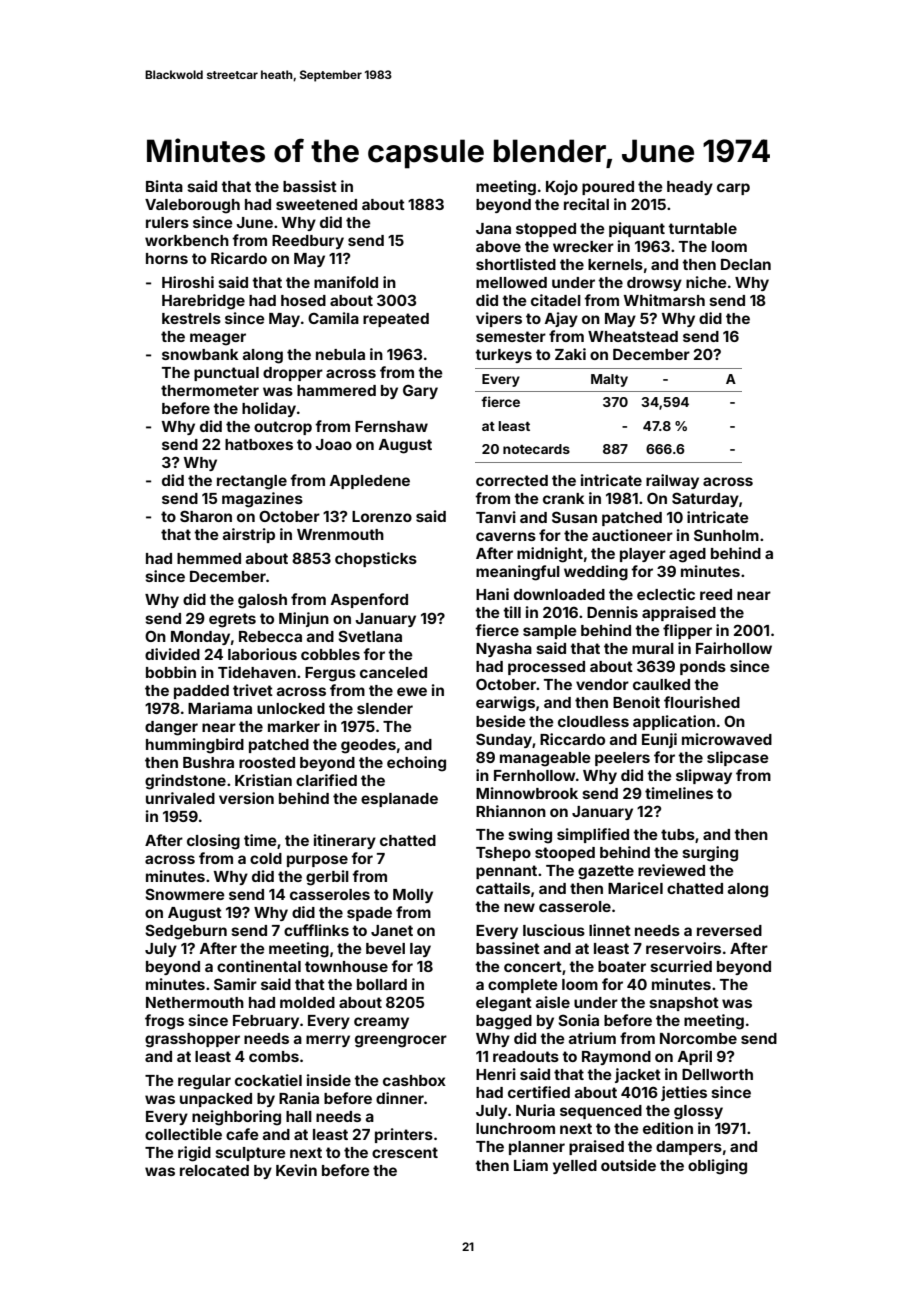 The height and width of the image is (1314, 924). I want to click on Gary, so click(420, 391).
